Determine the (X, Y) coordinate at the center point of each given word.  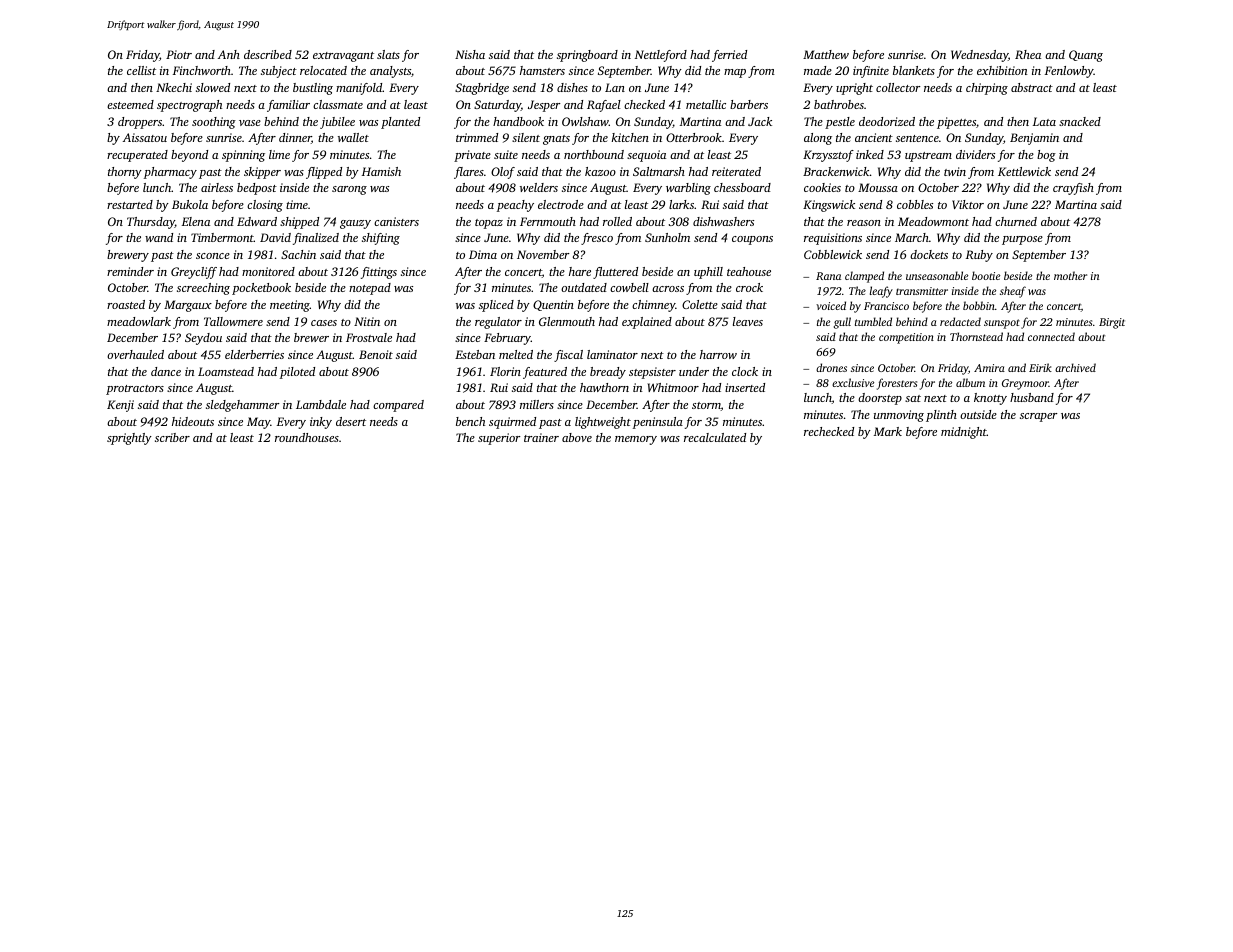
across (668, 289)
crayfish (1073, 189)
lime (279, 154)
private (472, 156)
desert (351, 421)
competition (906, 338)
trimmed (477, 137)
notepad (370, 289)
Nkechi (174, 87)
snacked (1080, 121)
